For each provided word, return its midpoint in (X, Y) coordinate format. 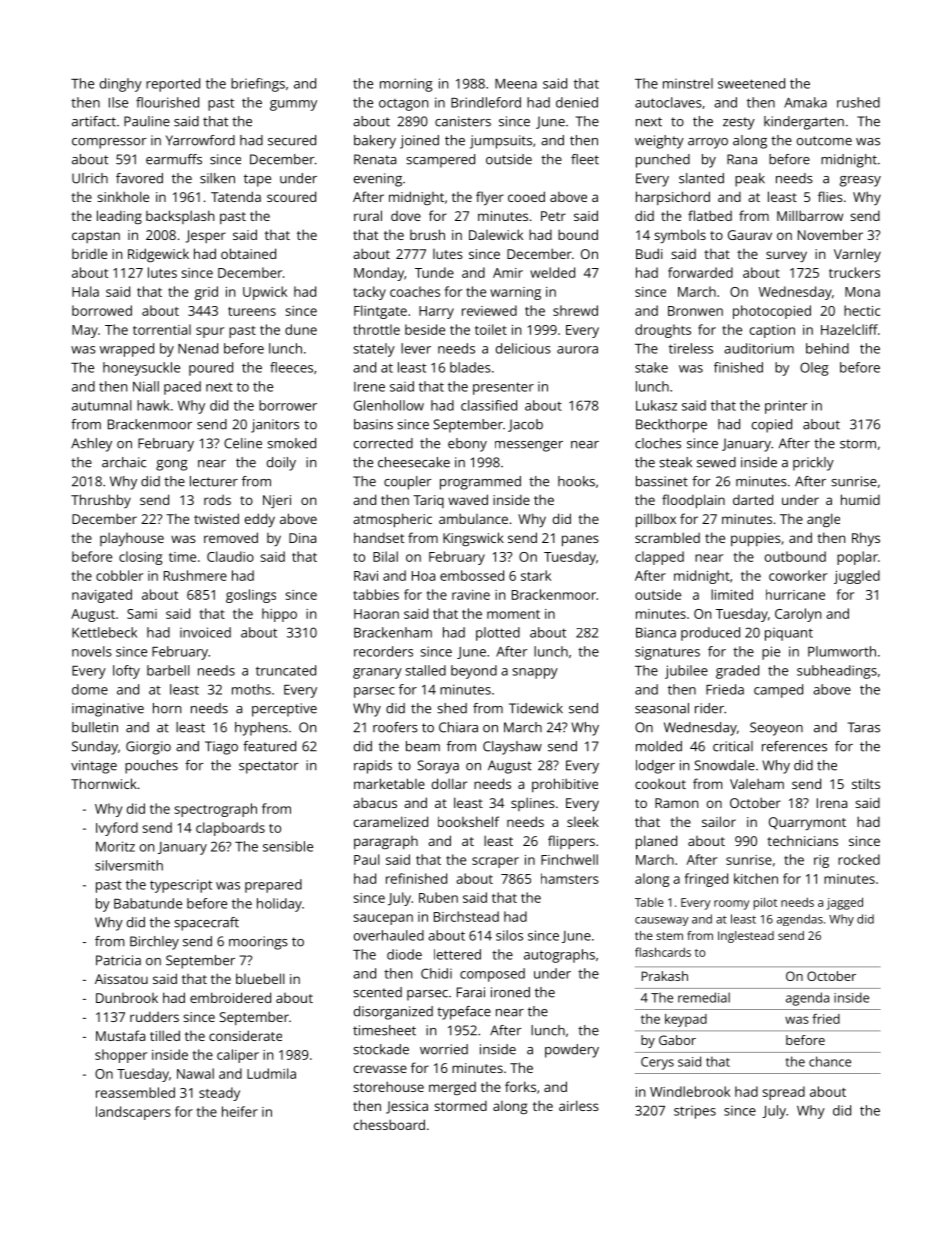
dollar (449, 783)
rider (709, 708)
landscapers (133, 1113)
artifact (94, 121)
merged (452, 1088)
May (85, 331)
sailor (719, 821)
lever (416, 348)
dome (90, 689)
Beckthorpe (671, 426)
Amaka (805, 102)
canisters (463, 121)
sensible (288, 846)
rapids (373, 767)
